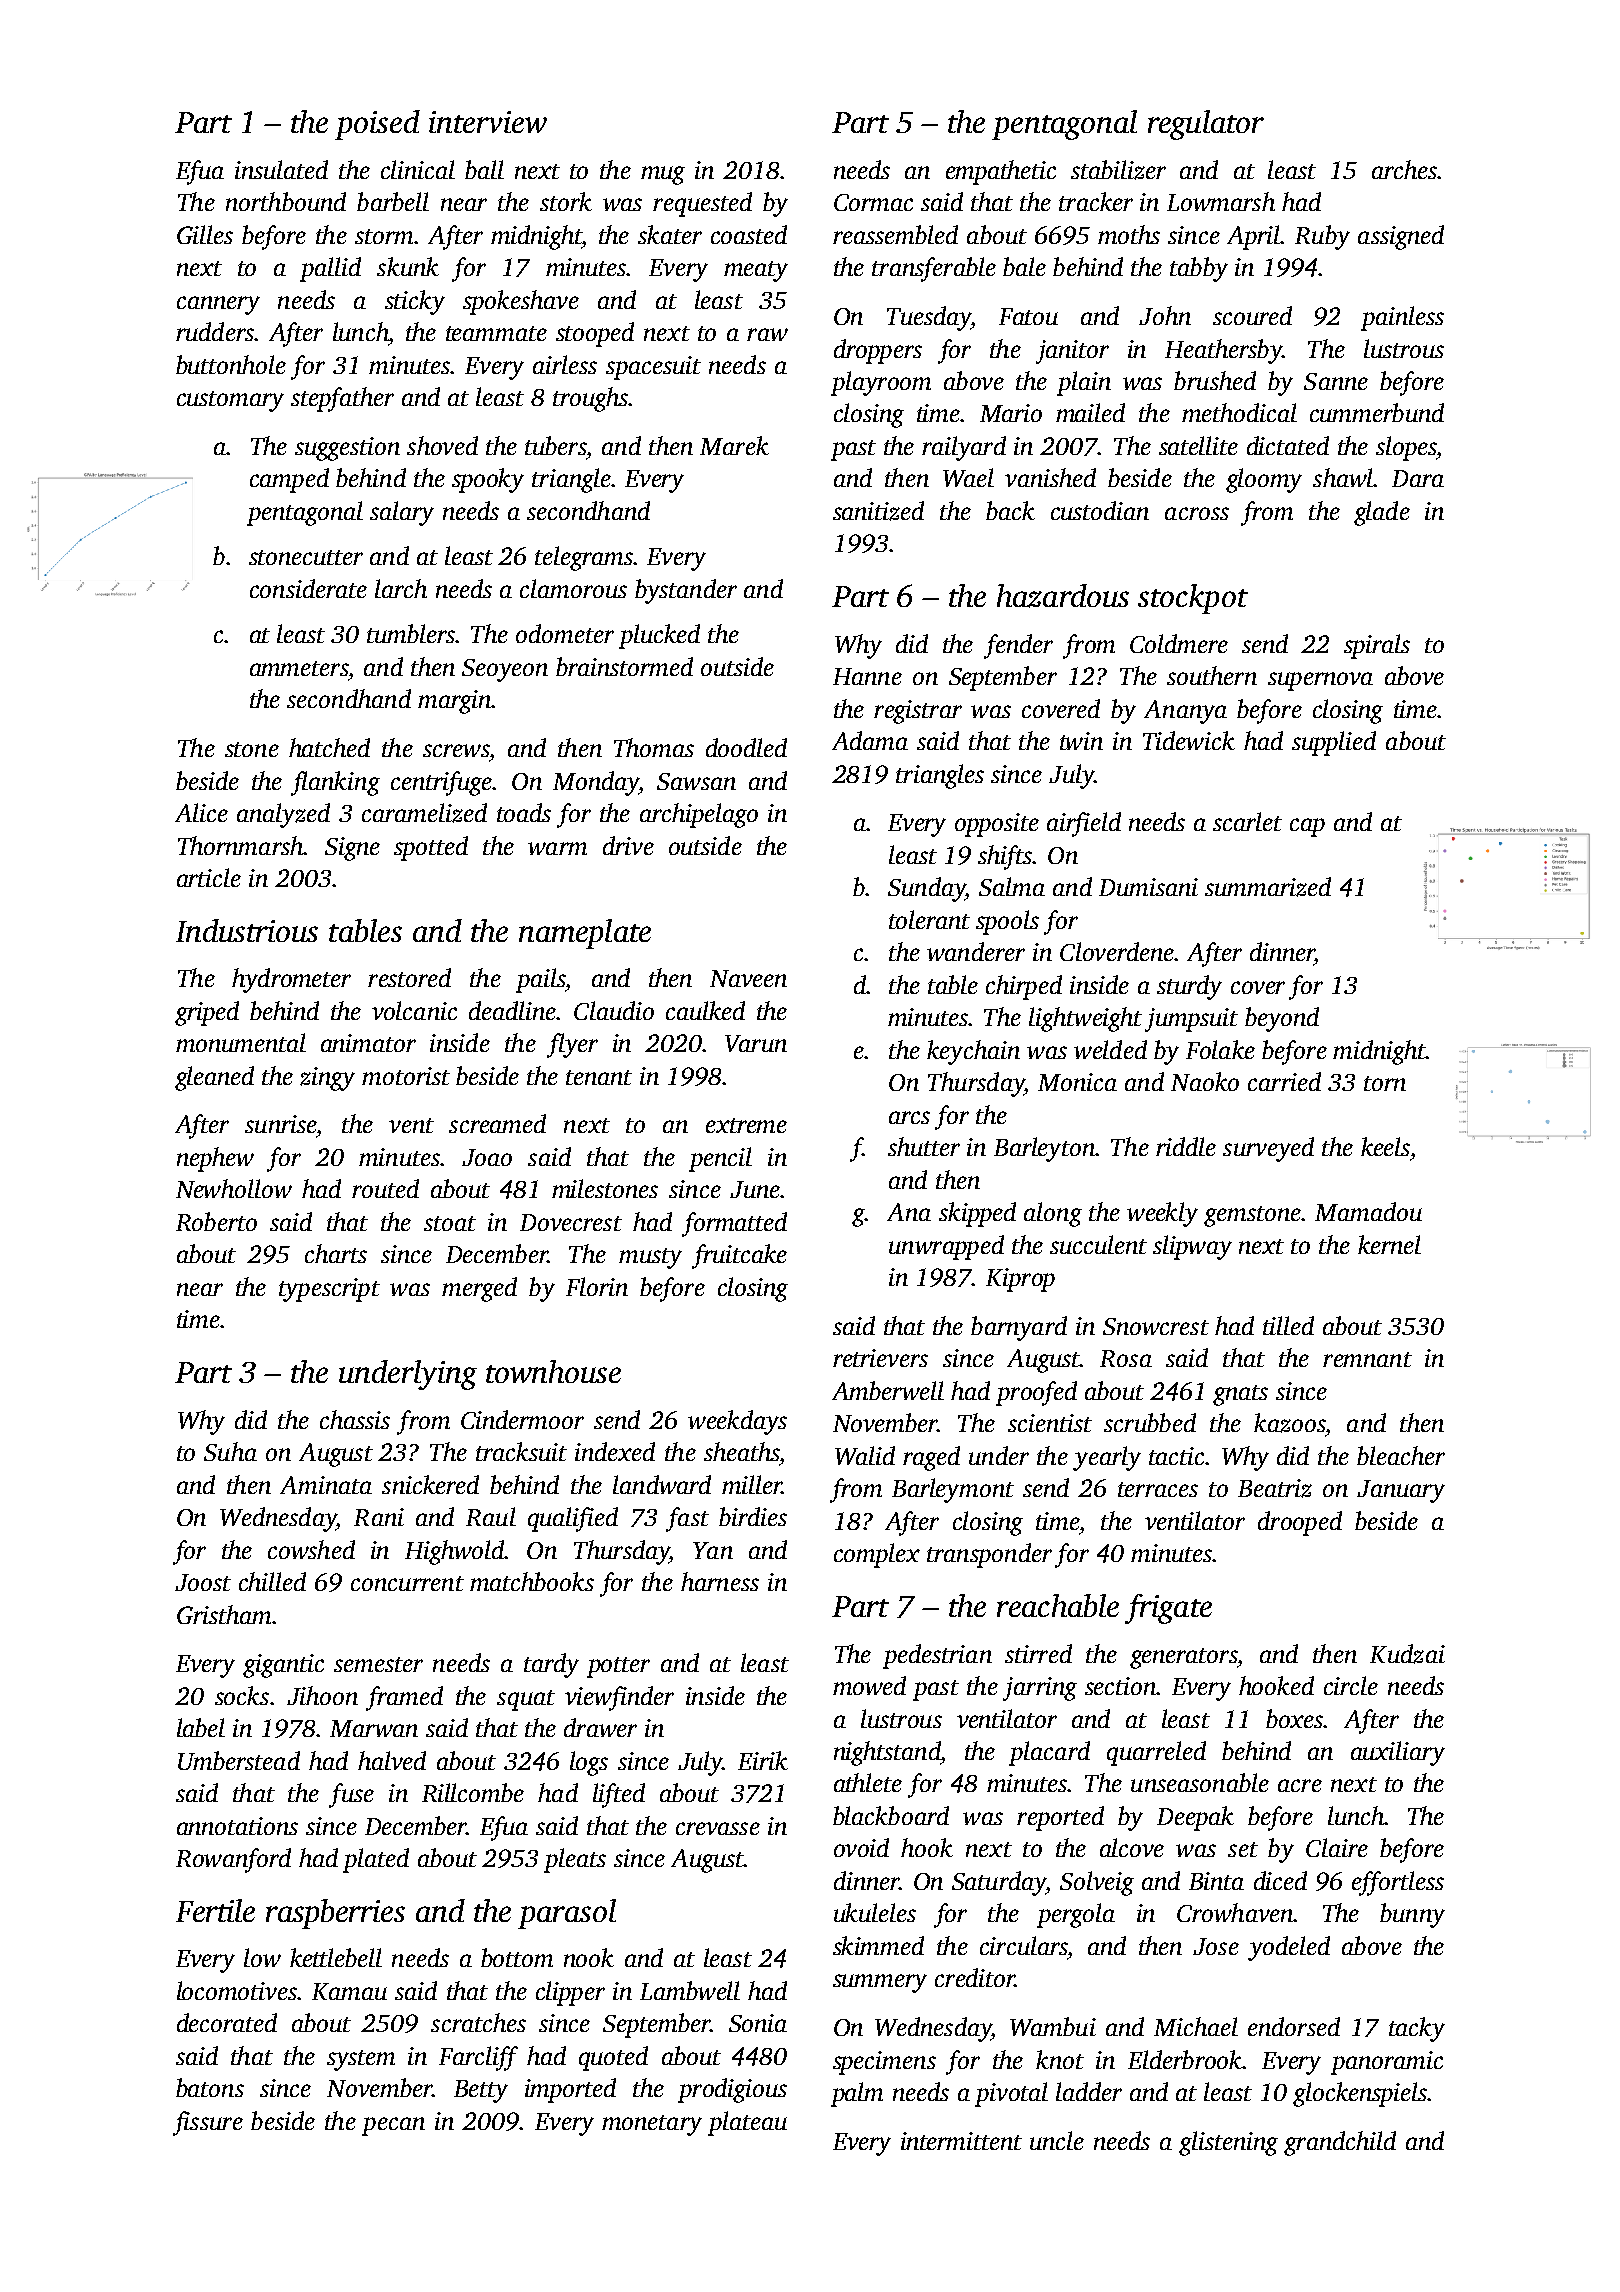 Image resolution: width=1620 pixels, height=2292 pixels. I want to click on ammeters, so click(299, 668).
